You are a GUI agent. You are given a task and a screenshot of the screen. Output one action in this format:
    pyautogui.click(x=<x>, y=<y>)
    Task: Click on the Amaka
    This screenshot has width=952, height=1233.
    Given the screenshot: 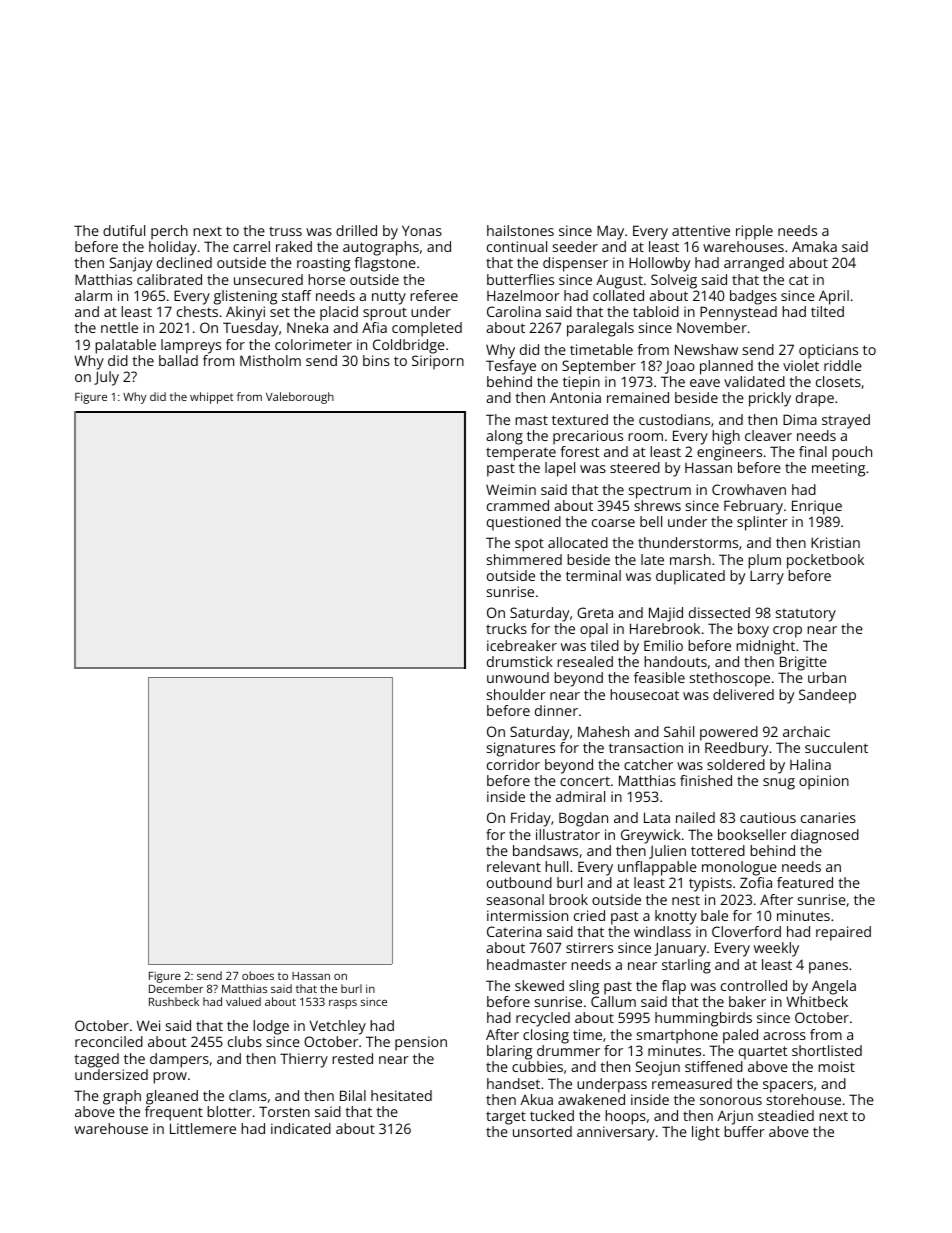 What is the action you would take?
    pyautogui.click(x=814, y=246)
